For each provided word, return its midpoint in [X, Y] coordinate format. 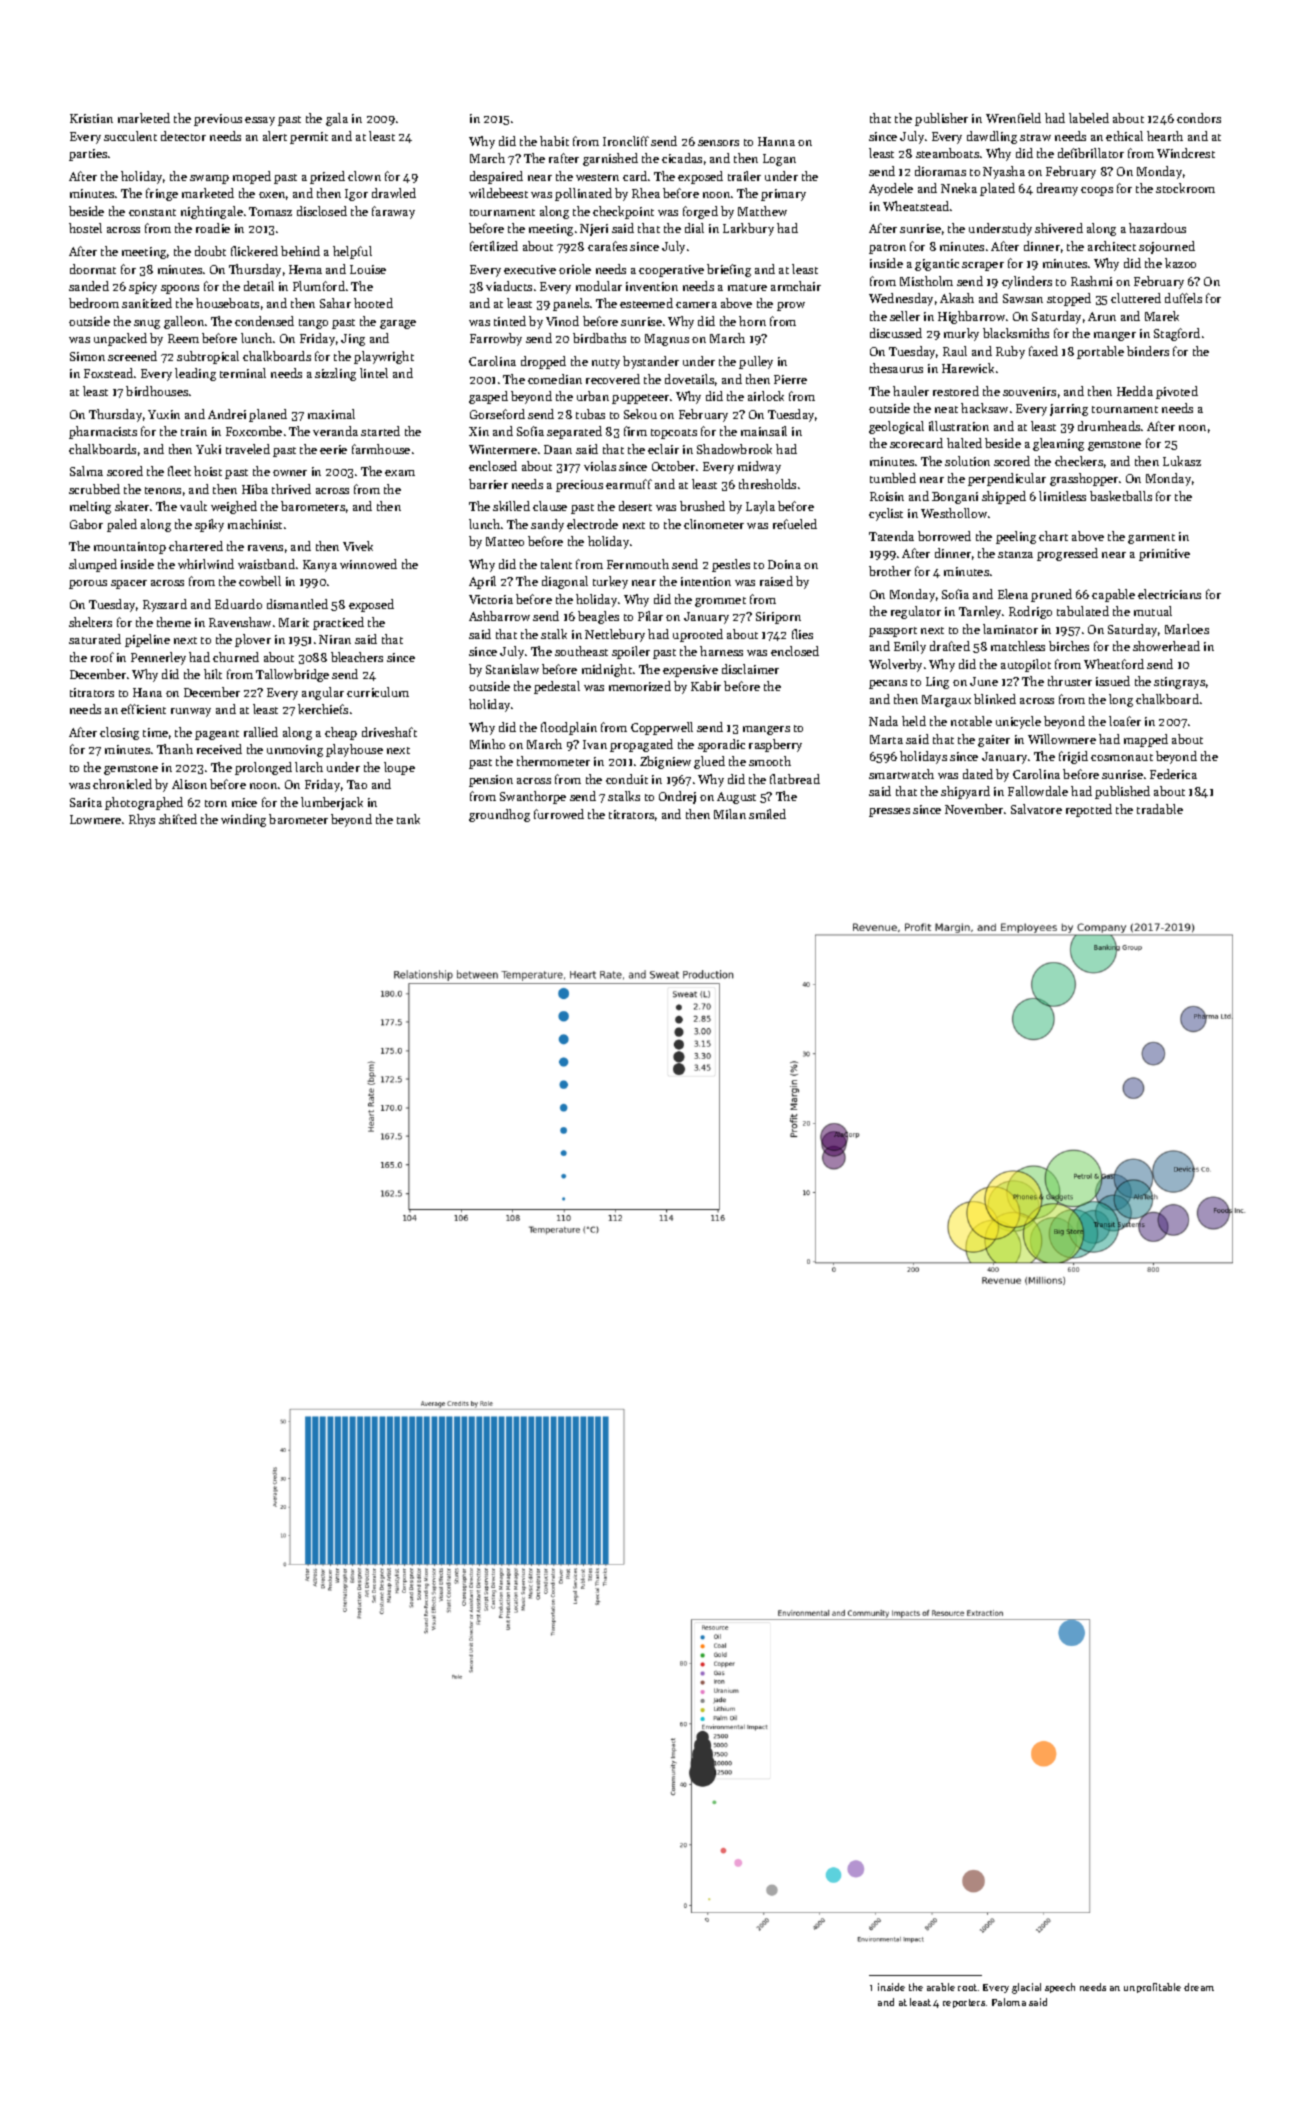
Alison [189, 784]
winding [243, 820]
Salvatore [1036, 809]
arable [941, 1987]
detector [183, 136]
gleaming [1058, 444]
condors [1199, 118]
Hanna [776, 141]
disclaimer [750, 669]
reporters [964, 2003]
